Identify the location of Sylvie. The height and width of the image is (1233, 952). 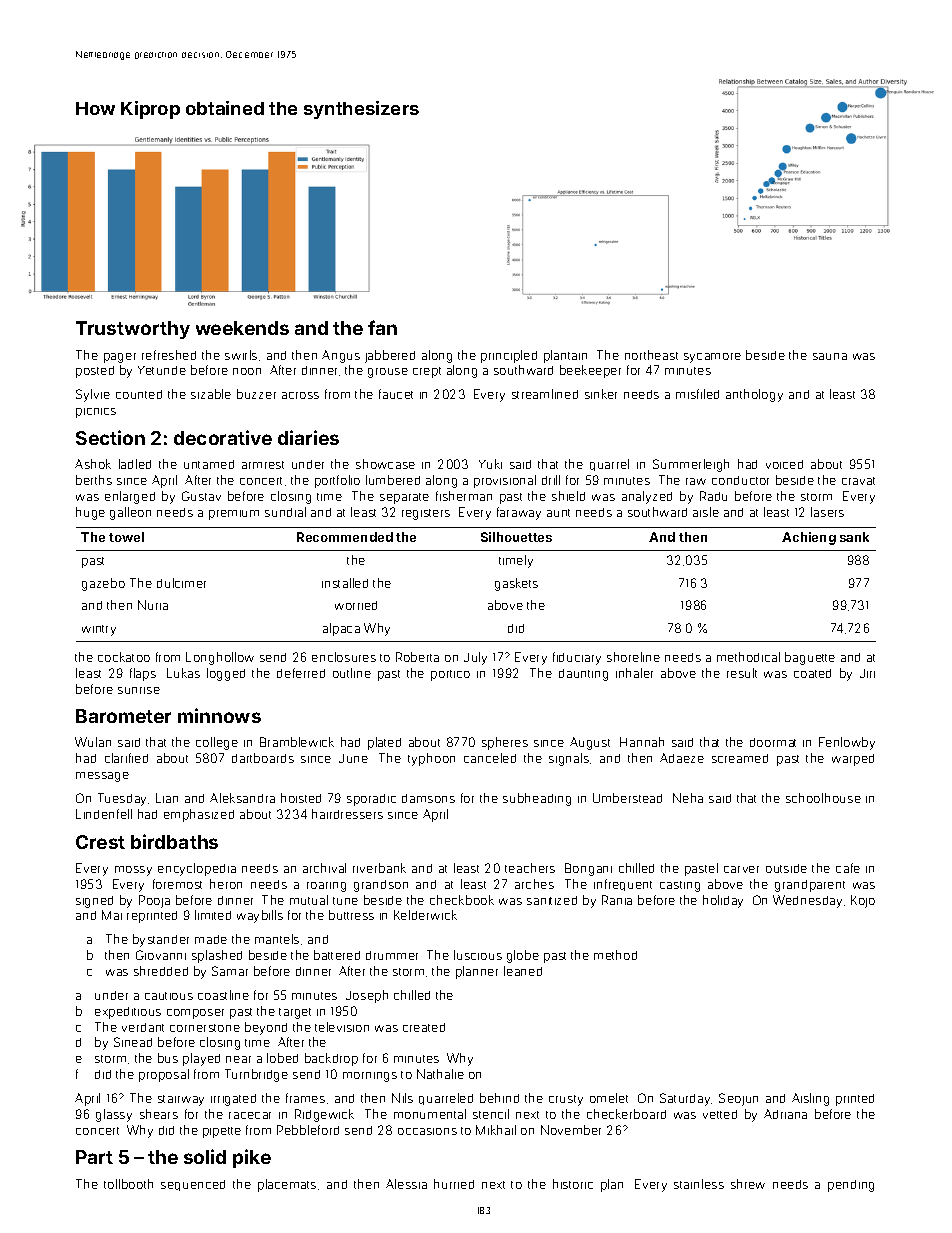
(93, 395).
